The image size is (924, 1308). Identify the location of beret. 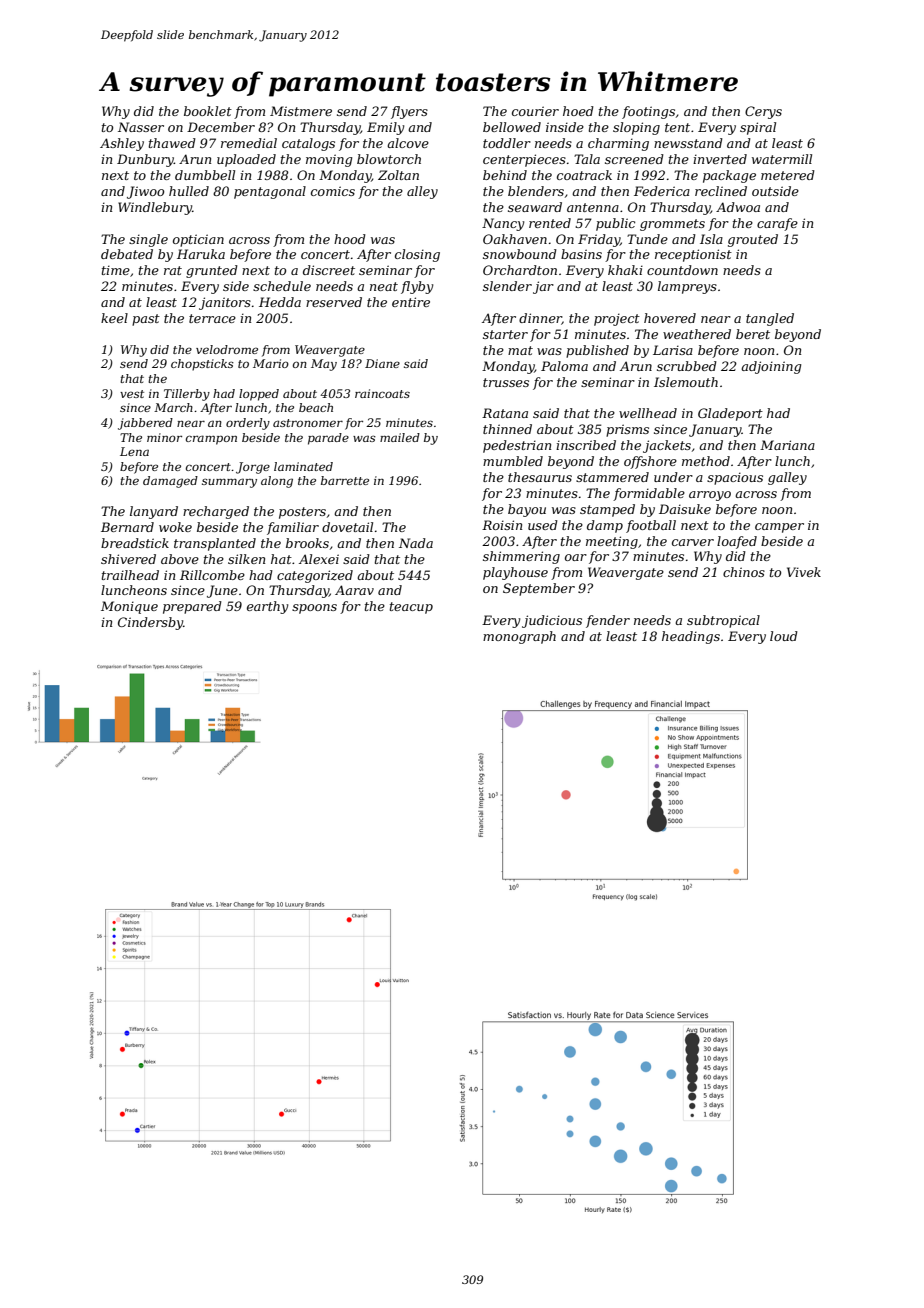
(753, 334).
